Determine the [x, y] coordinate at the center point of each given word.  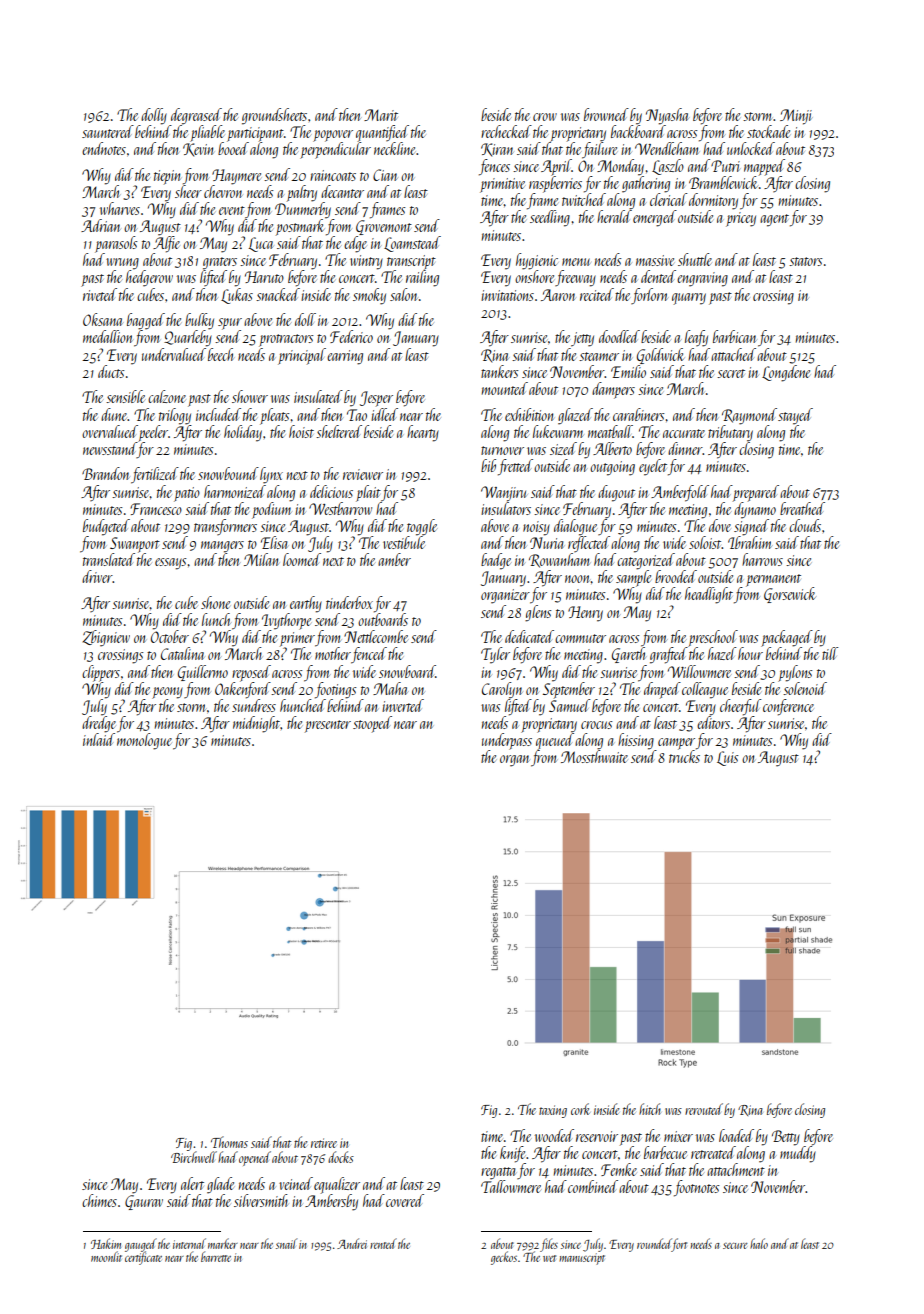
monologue [144, 741]
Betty [786, 1137]
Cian [385, 175]
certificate [143, 1258]
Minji [796, 116]
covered [405, 1200]
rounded [654, 1243]
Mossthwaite [594, 756]
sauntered [108, 131]
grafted [669, 655]
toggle [422, 527]
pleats [274, 416]
